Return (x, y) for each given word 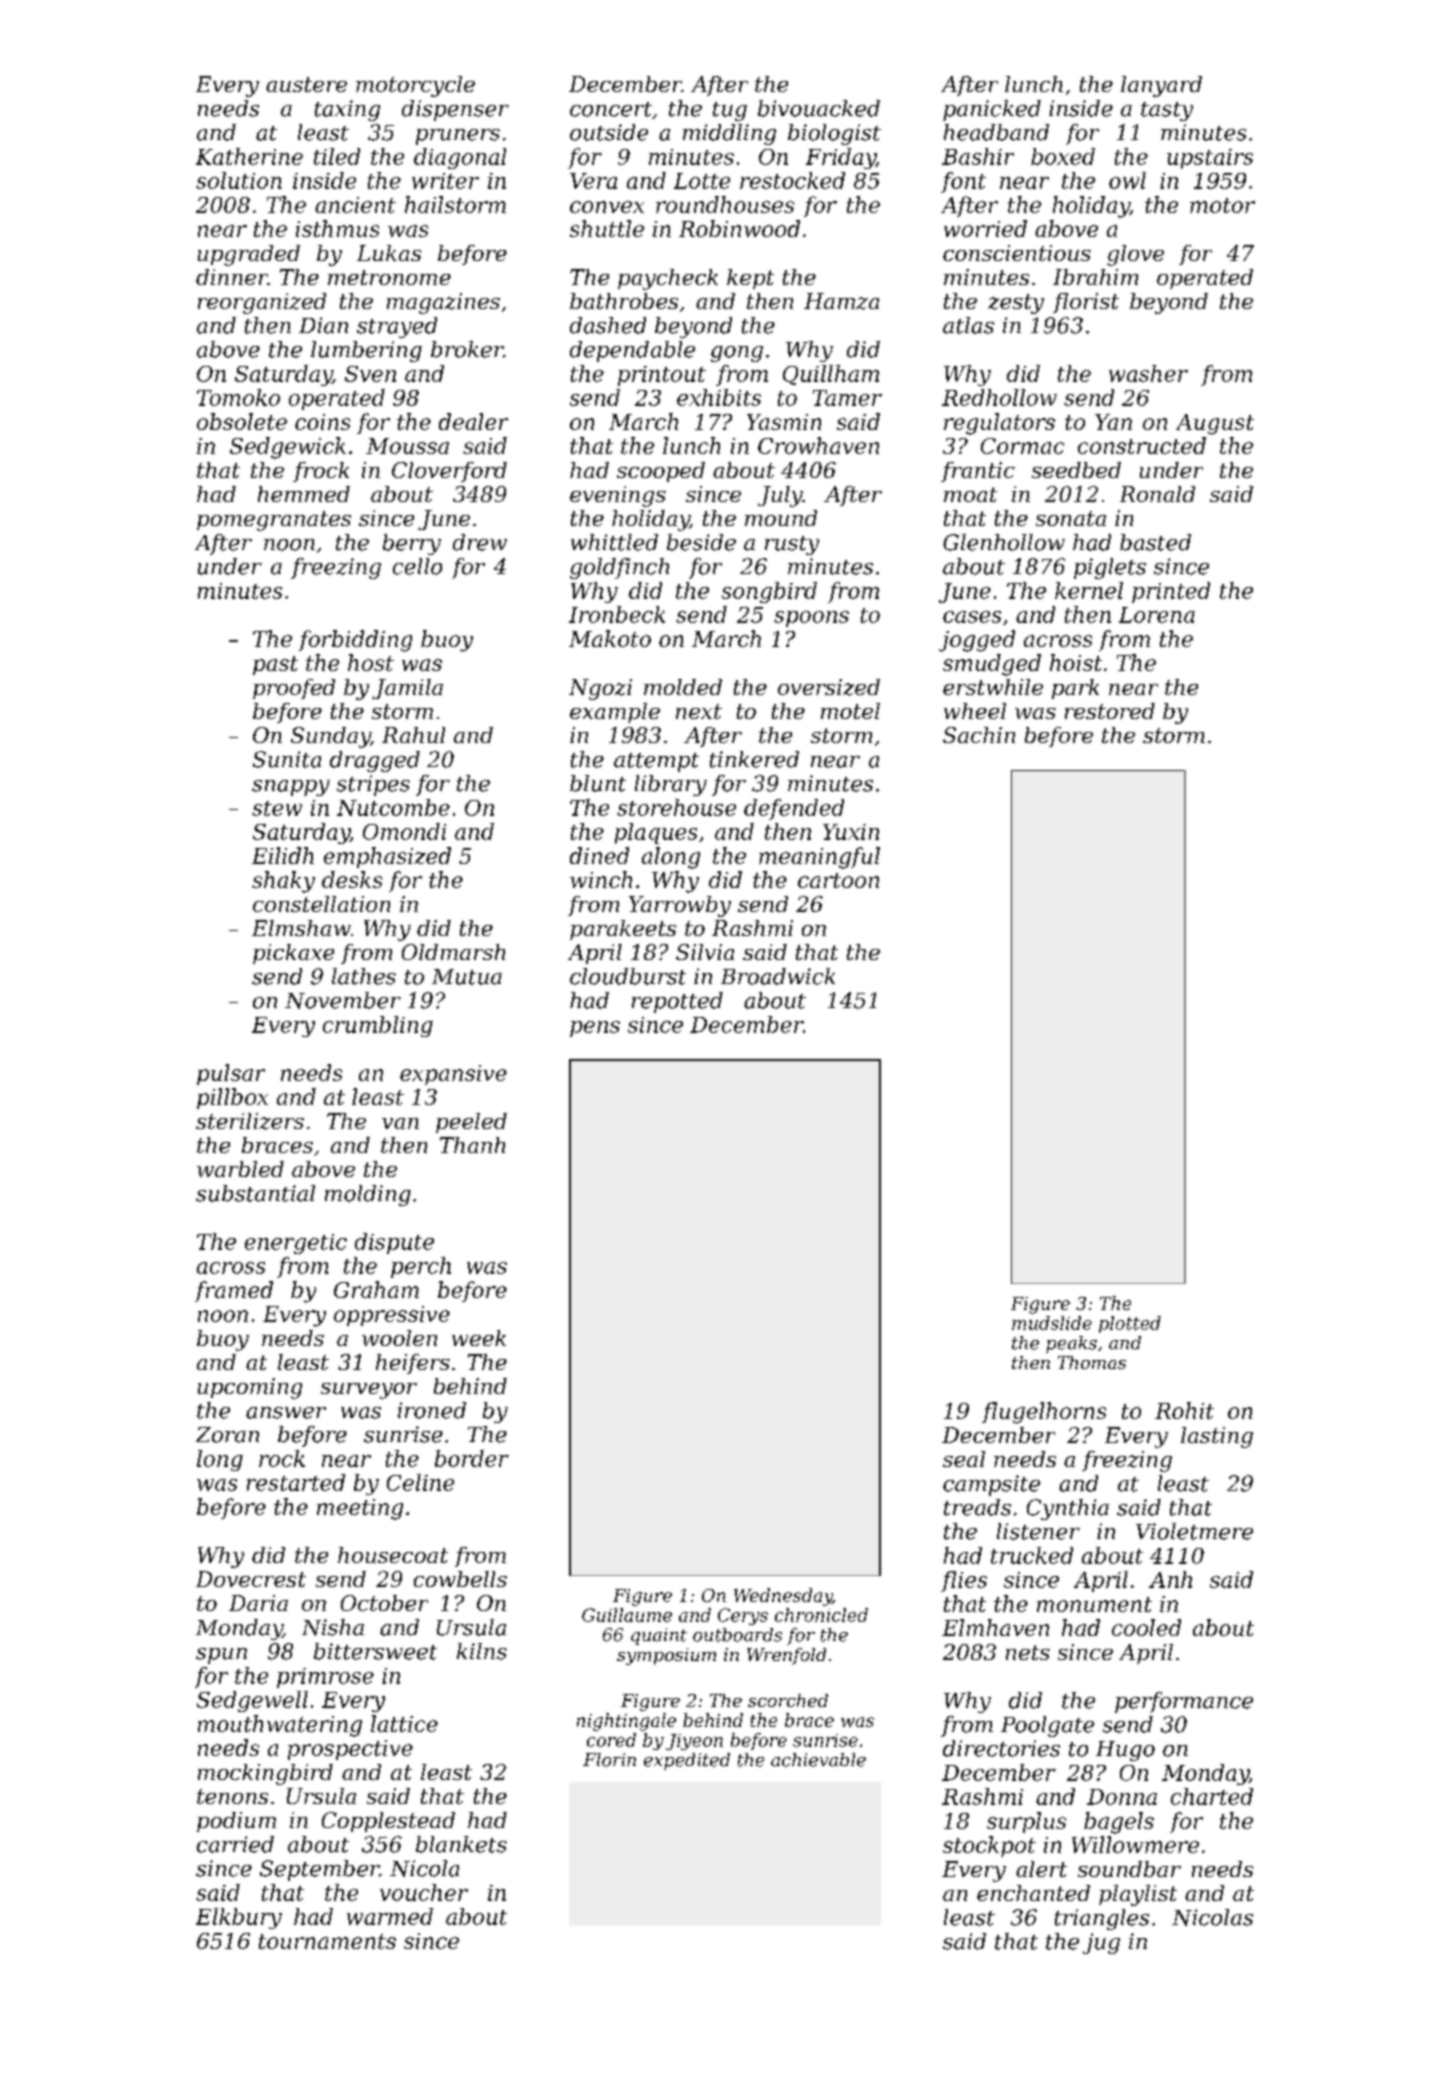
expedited (687, 1761)
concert (611, 109)
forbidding (355, 641)
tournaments (327, 1941)
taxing (347, 110)
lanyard (1161, 86)
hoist (1076, 662)
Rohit (1184, 1410)
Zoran (227, 1435)
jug (1101, 1943)
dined (599, 855)
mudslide (1052, 1323)
